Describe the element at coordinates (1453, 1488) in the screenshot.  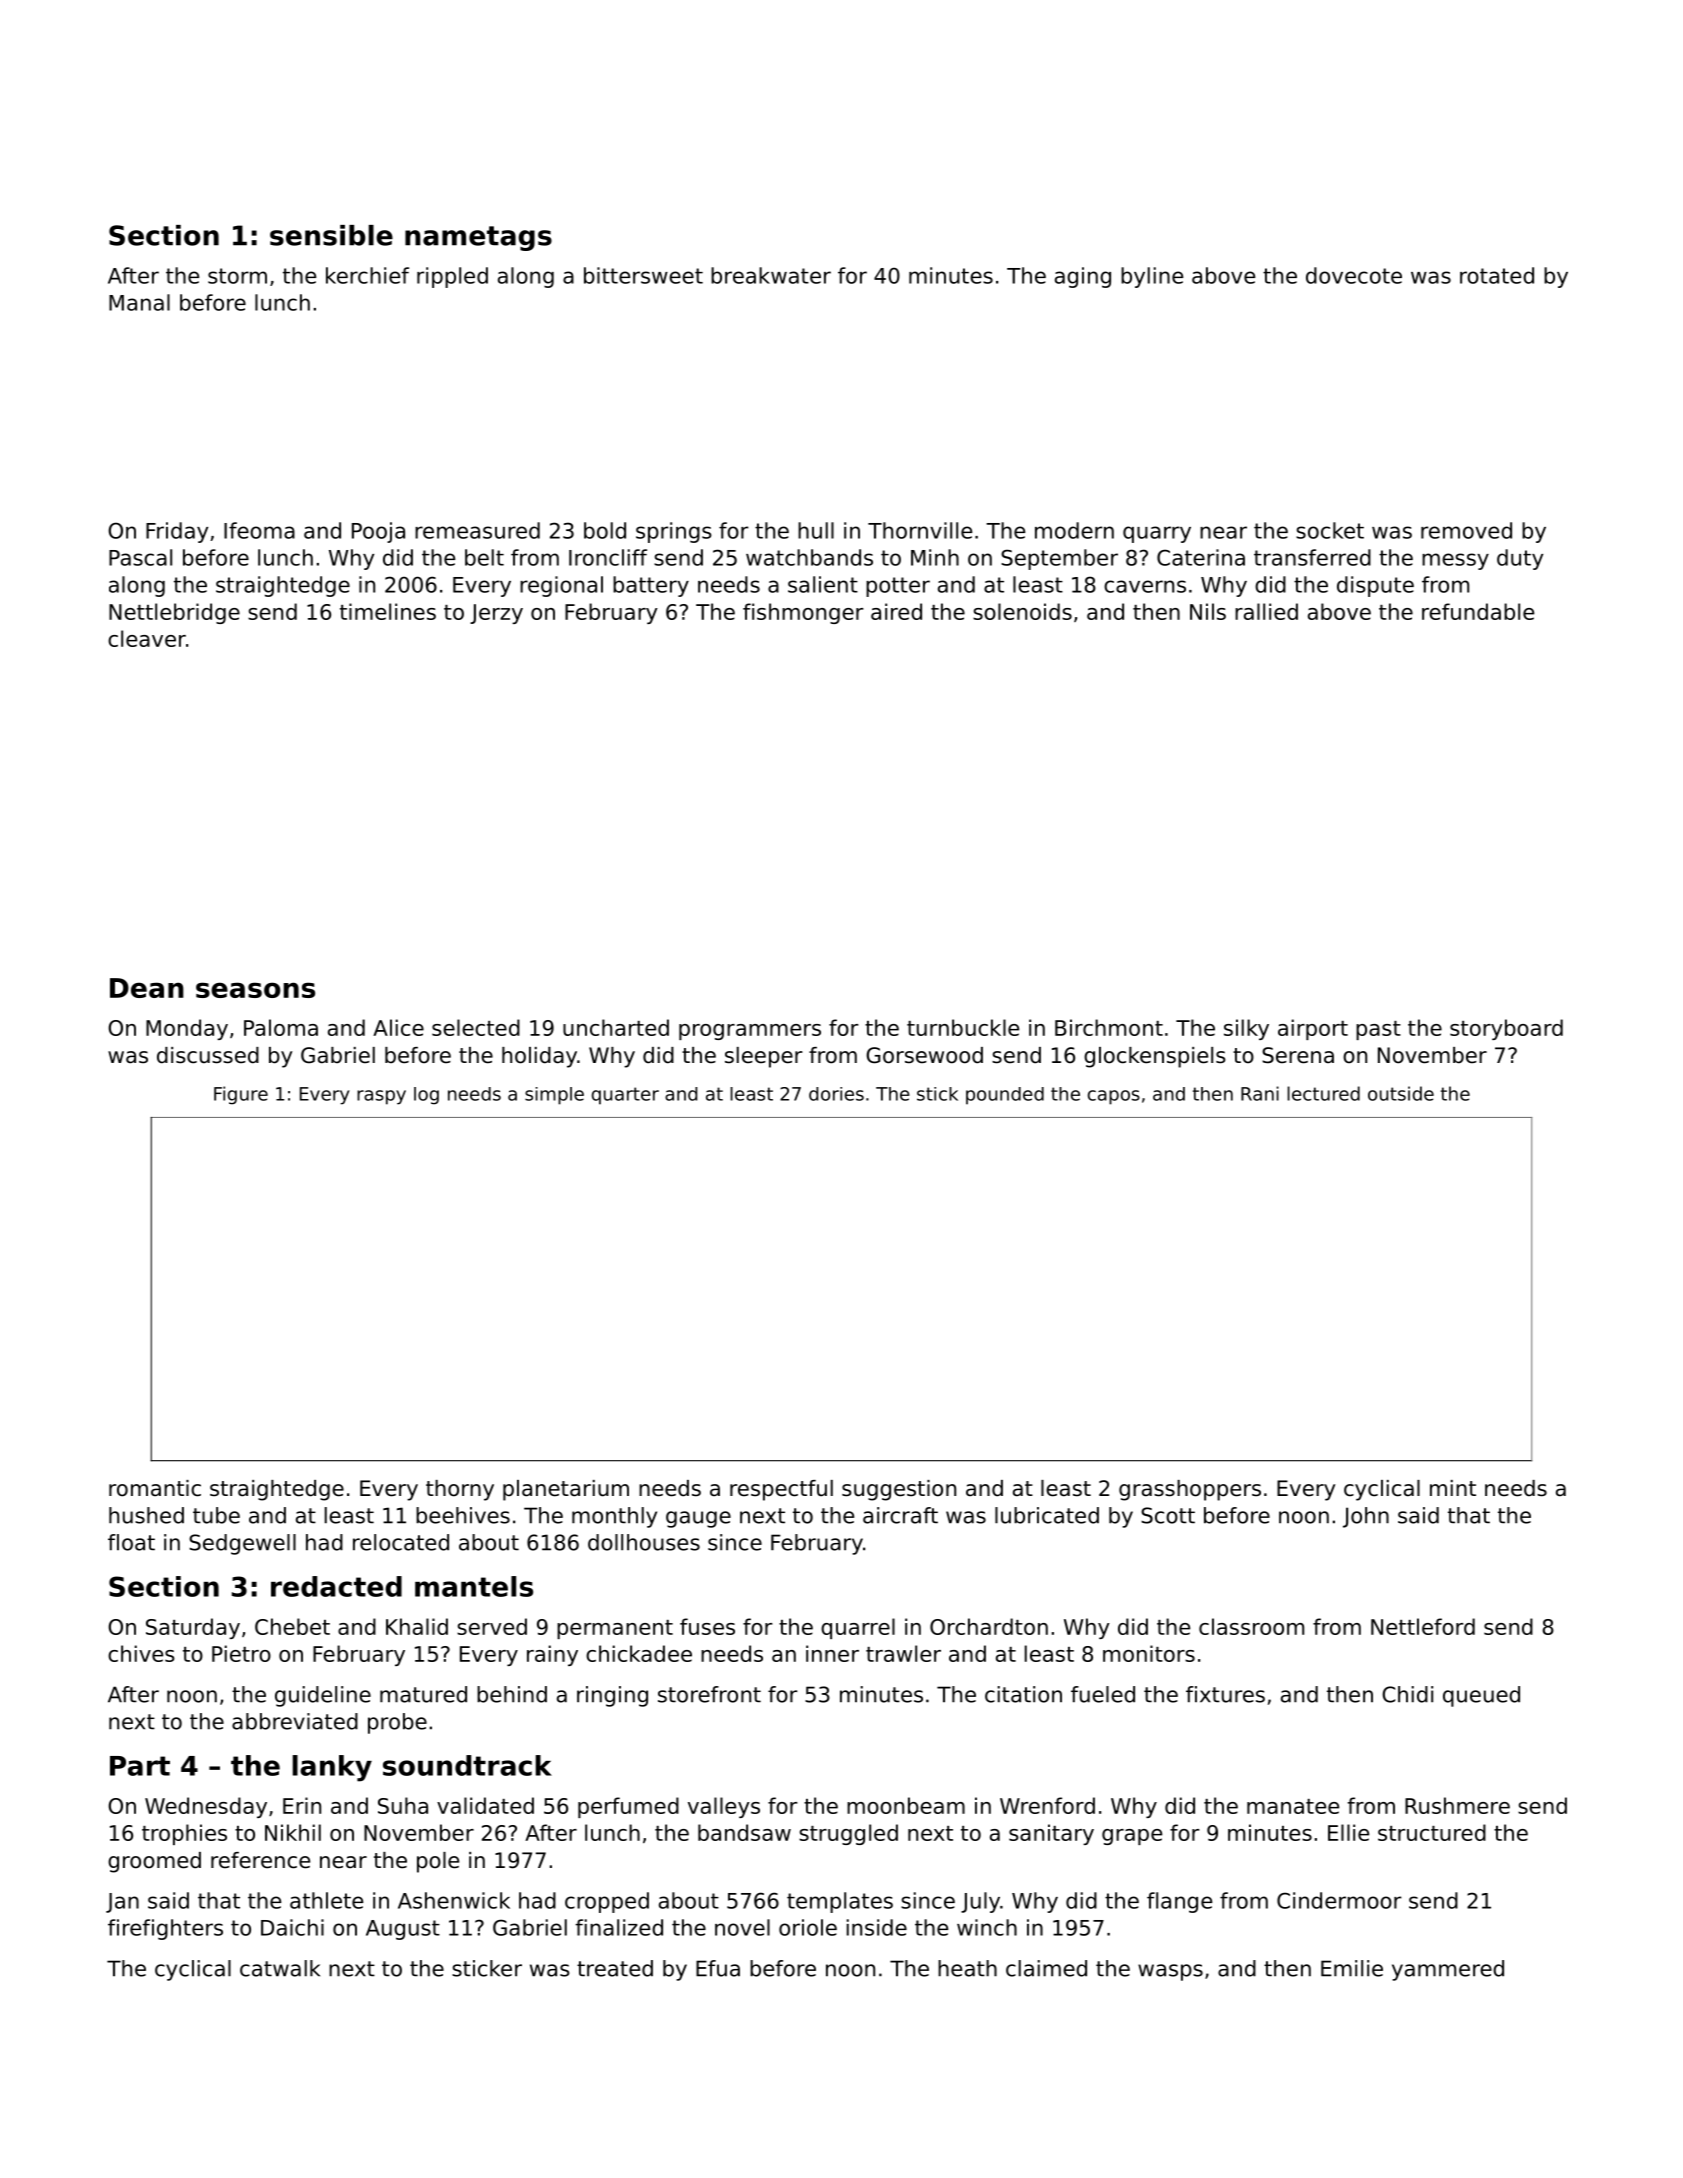
I see `mint` at that location.
